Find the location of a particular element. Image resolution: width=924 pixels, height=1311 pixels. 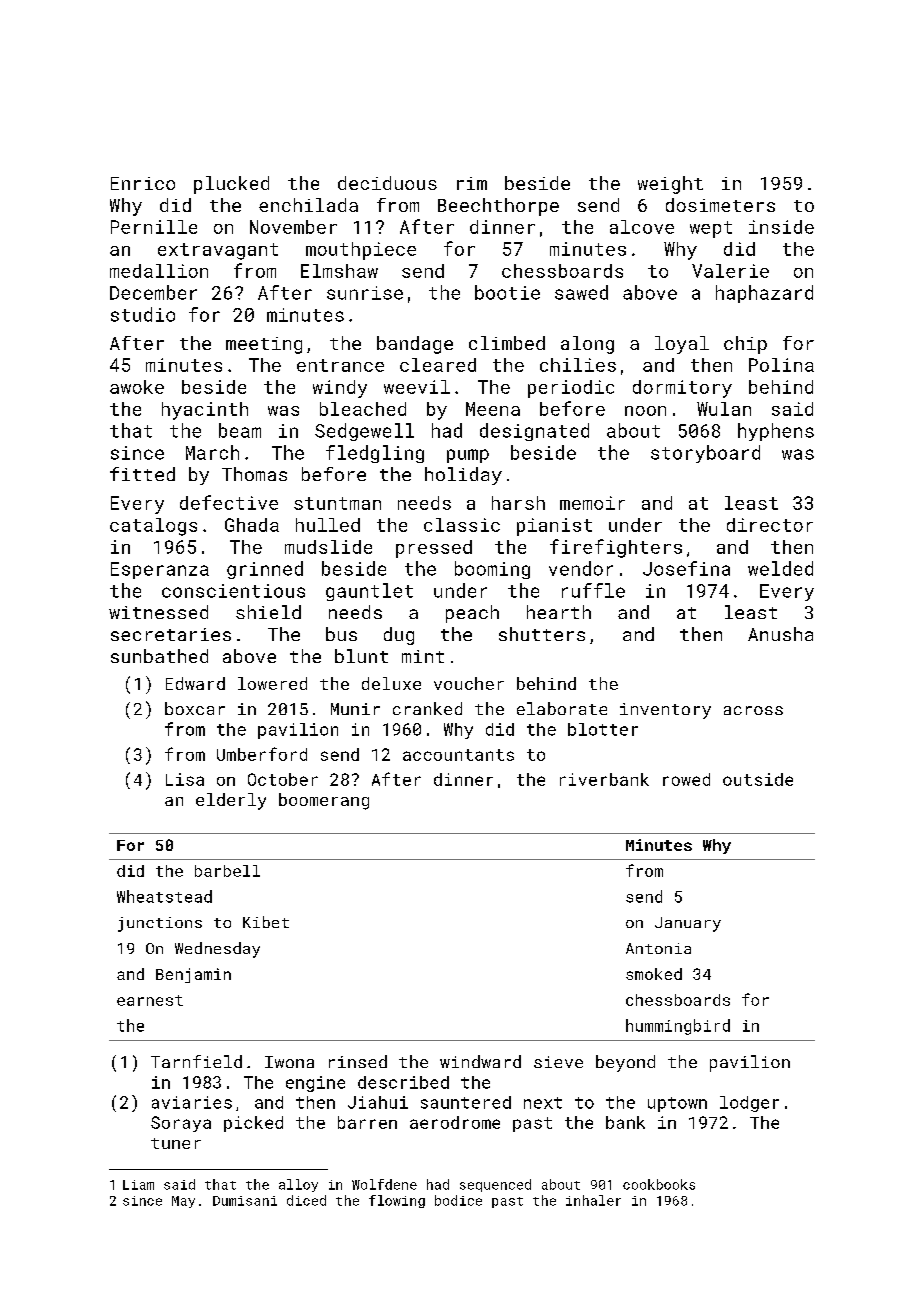

bandage is located at coordinates (415, 345).
